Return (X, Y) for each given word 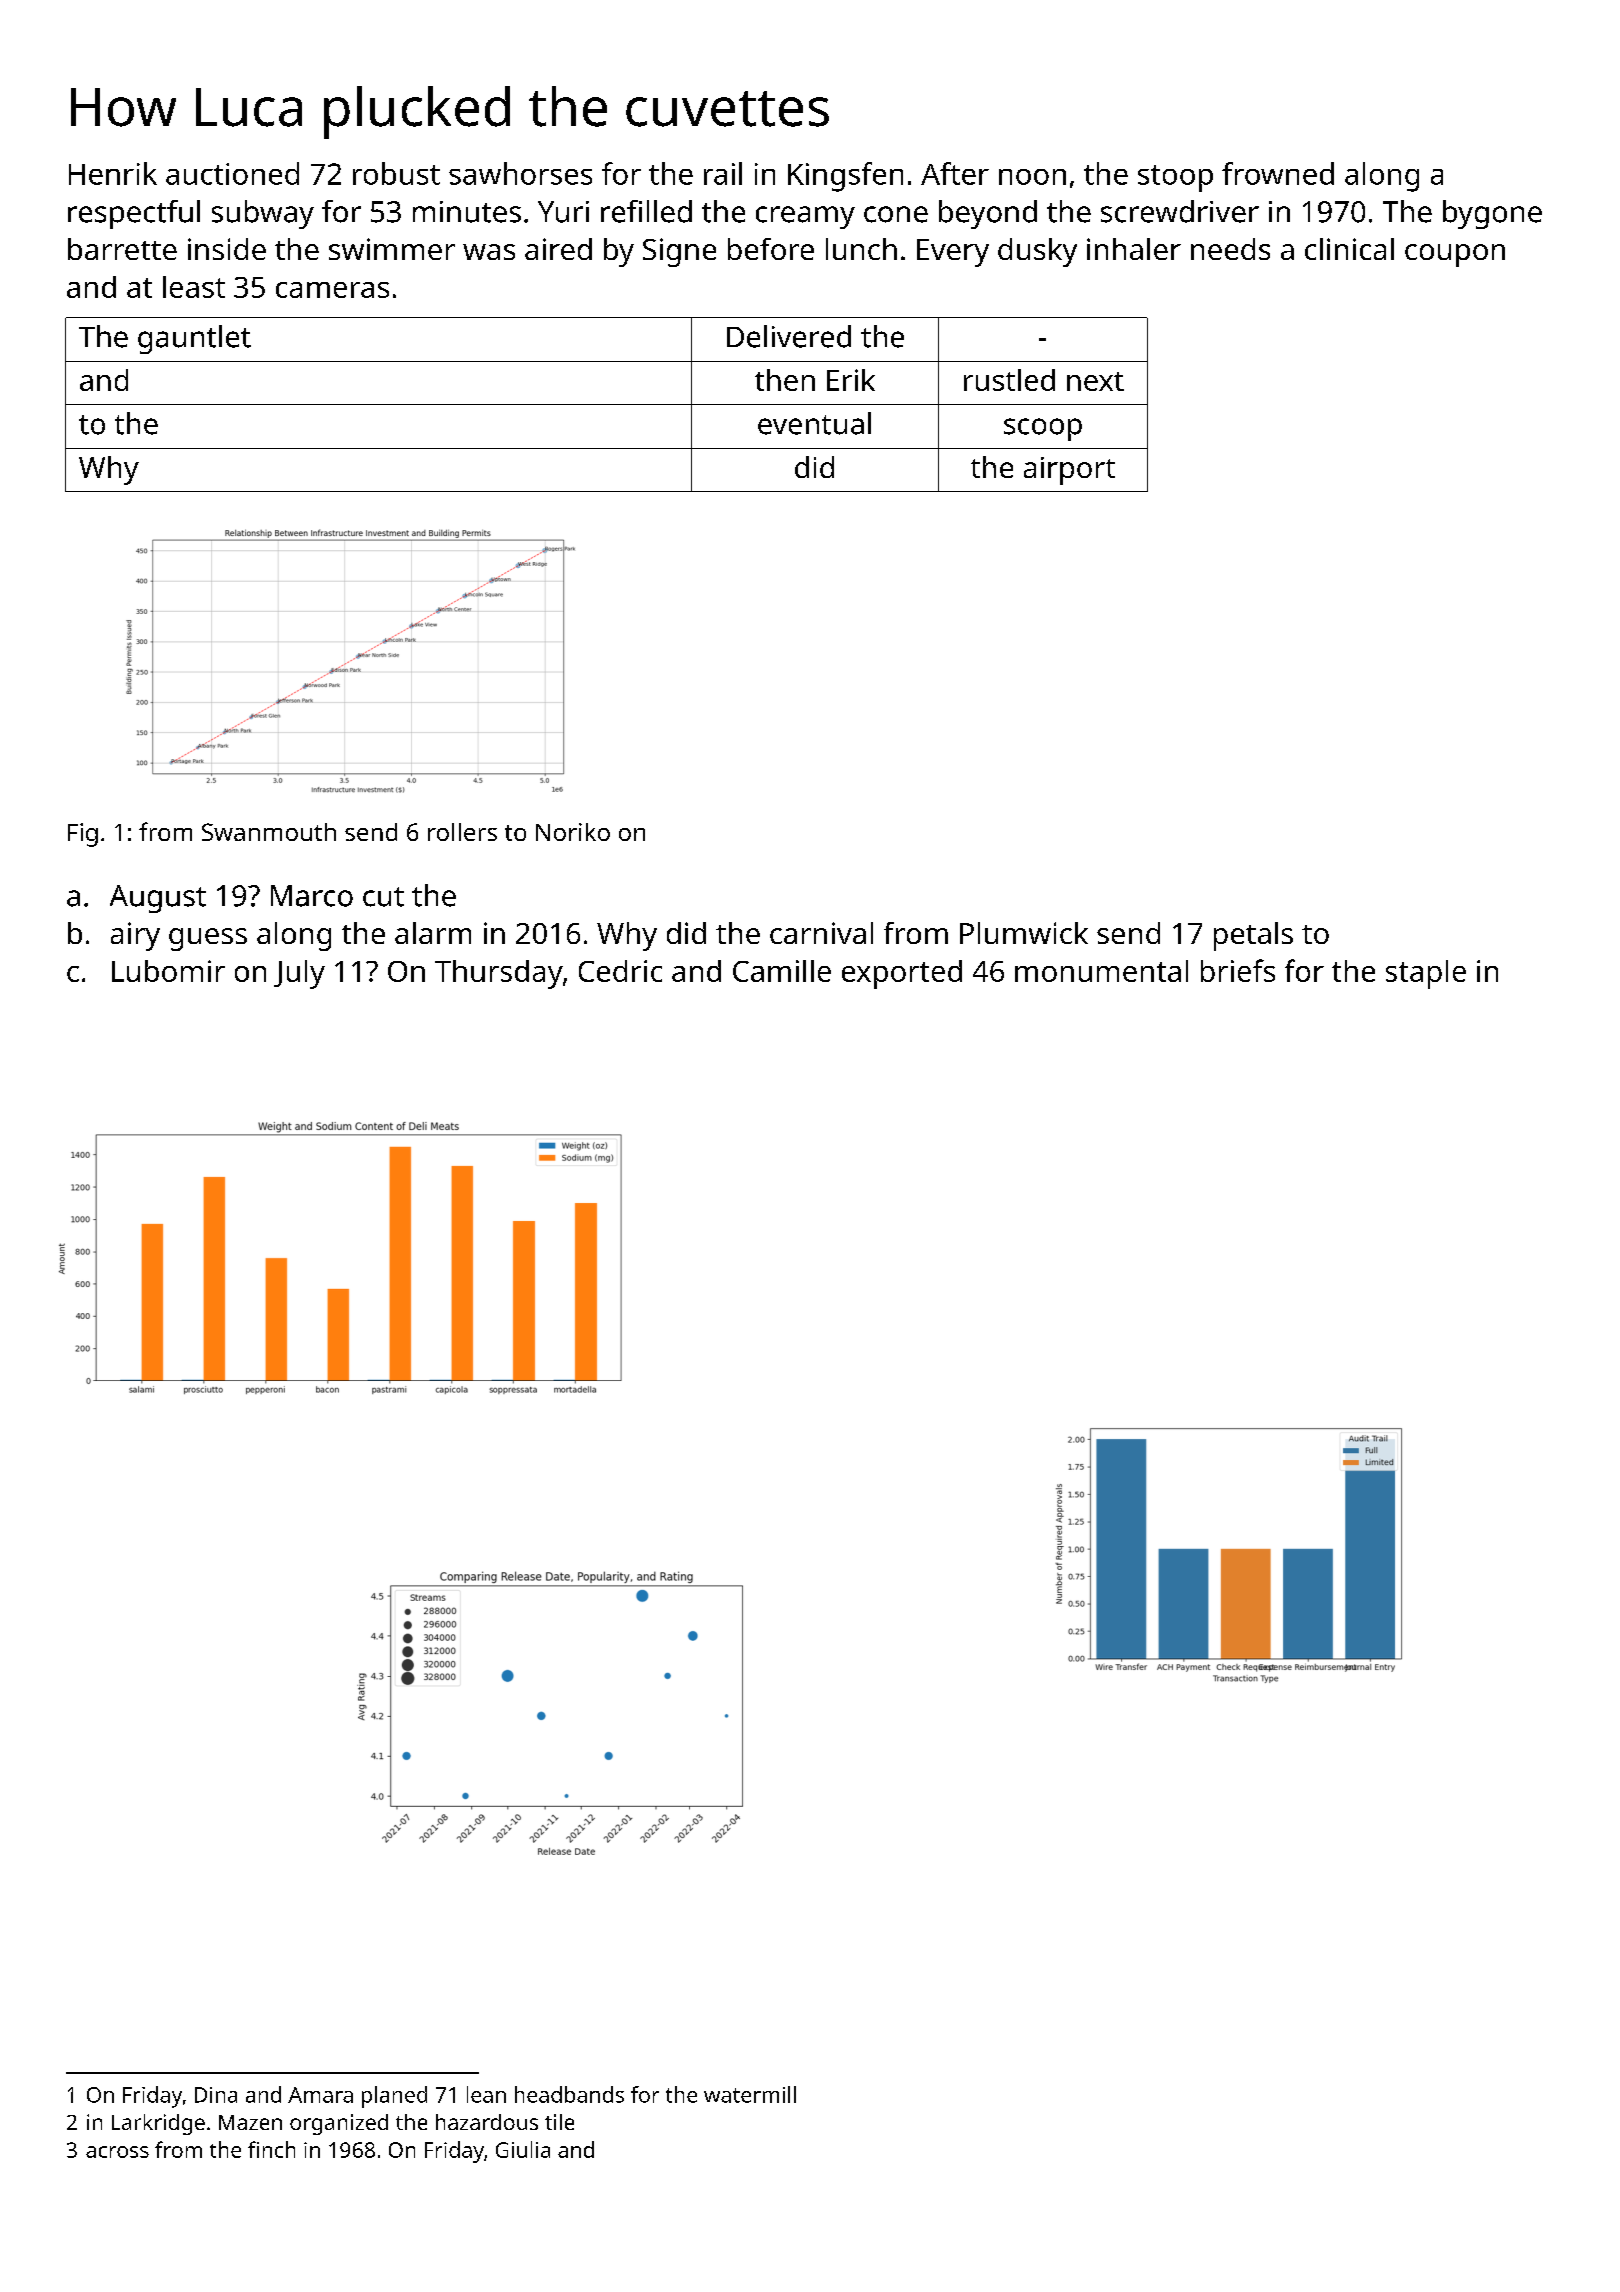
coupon (1455, 255)
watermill (750, 2094)
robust (396, 173)
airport (1069, 471)
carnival (821, 933)
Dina (216, 2095)
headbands (569, 2094)
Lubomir (168, 971)
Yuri (563, 212)
